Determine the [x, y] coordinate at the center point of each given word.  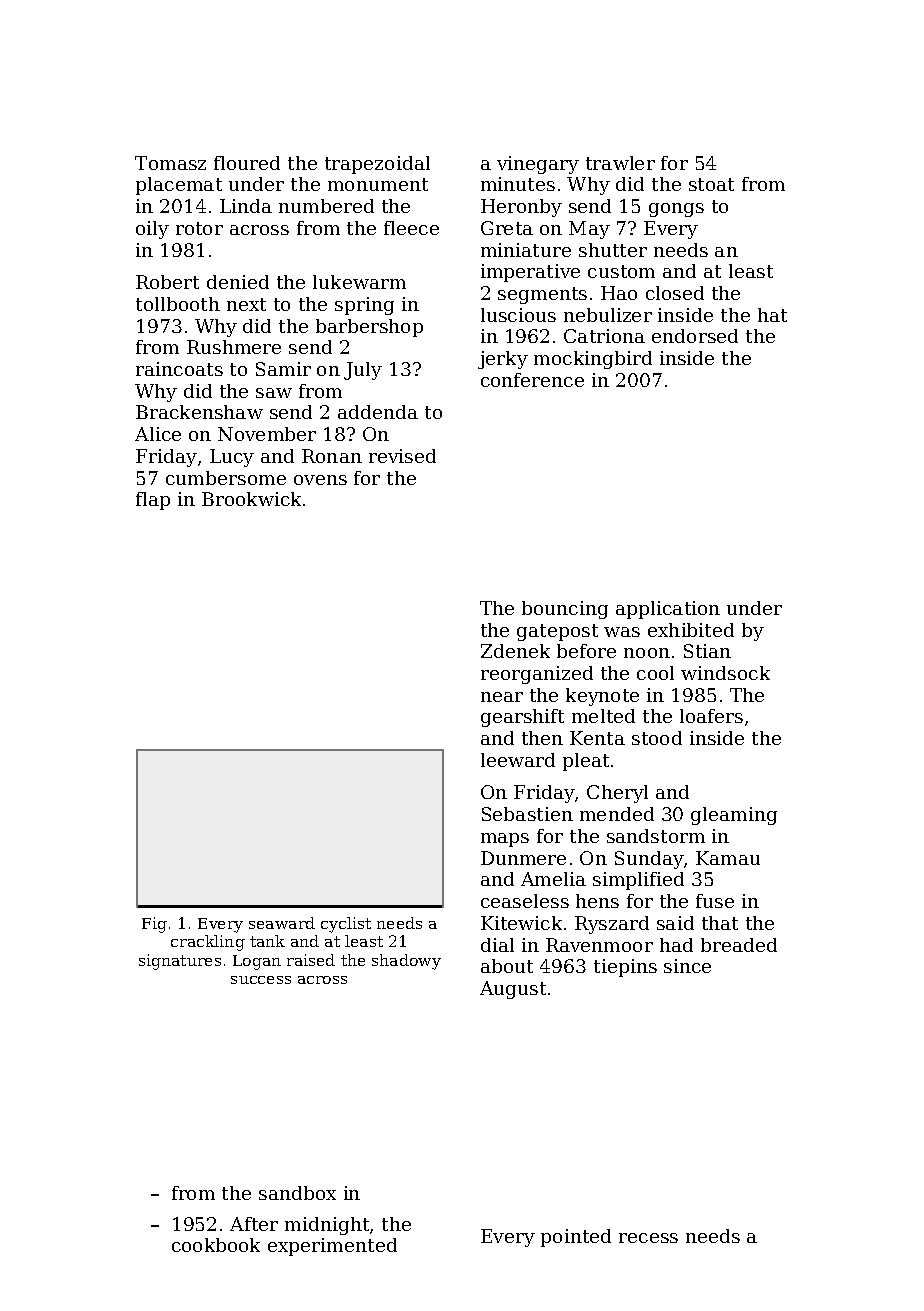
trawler [620, 163]
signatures [180, 962]
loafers [711, 716]
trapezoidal [377, 165]
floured [247, 163]
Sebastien [527, 814]
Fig [154, 925]
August [513, 990]
